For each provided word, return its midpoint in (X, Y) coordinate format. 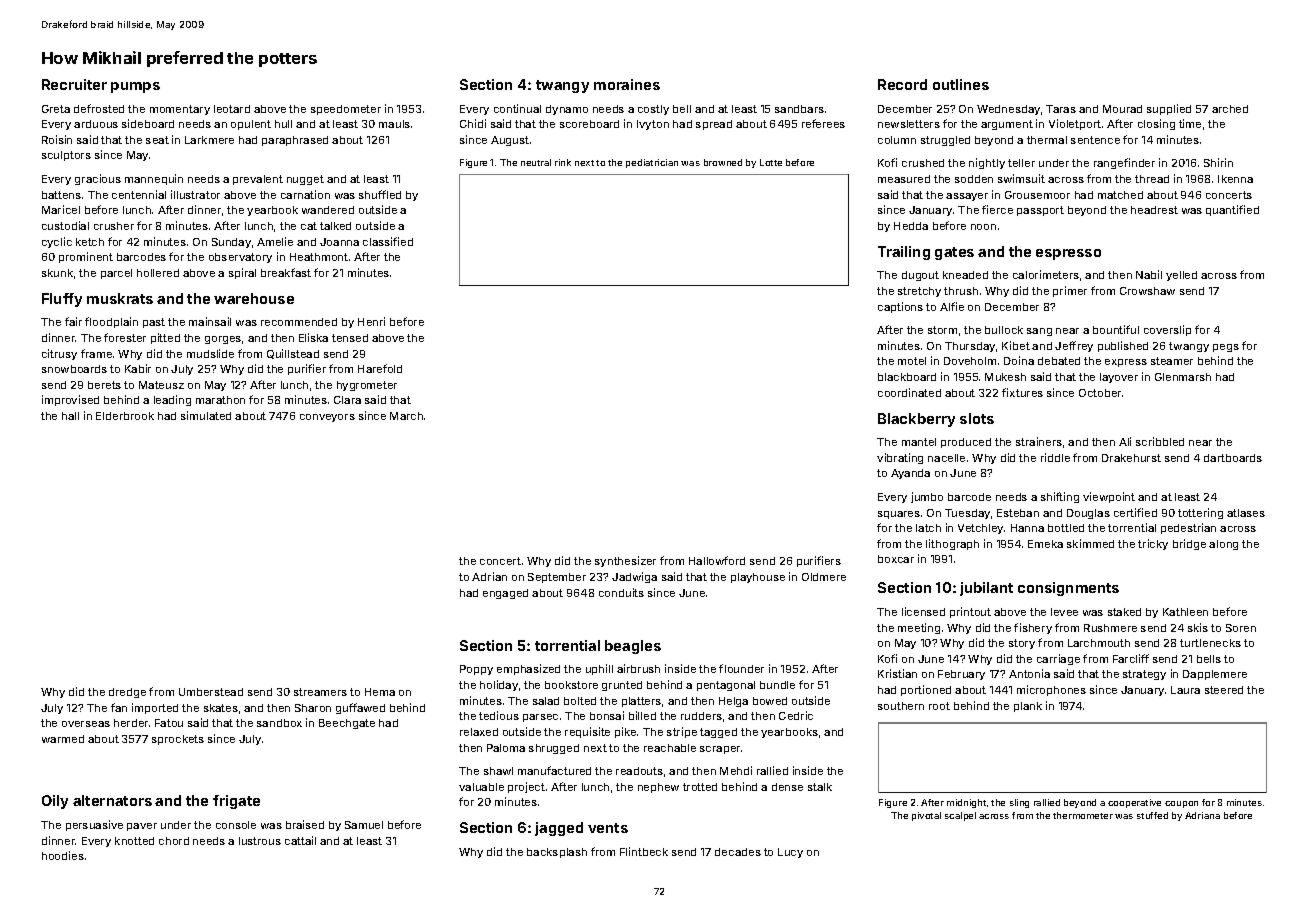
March (406, 416)
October (1100, 393)
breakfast (286, 272)
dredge (127, 693)
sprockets (178, 740)
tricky (1153, 544)
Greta (56, 109)
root (939, 706)
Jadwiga (634, 577)
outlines (961, 84)
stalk (820, 787)
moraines (627, 84)
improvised (70, 400)
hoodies (63, 855)
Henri (371, 321)
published (1123, 346)
